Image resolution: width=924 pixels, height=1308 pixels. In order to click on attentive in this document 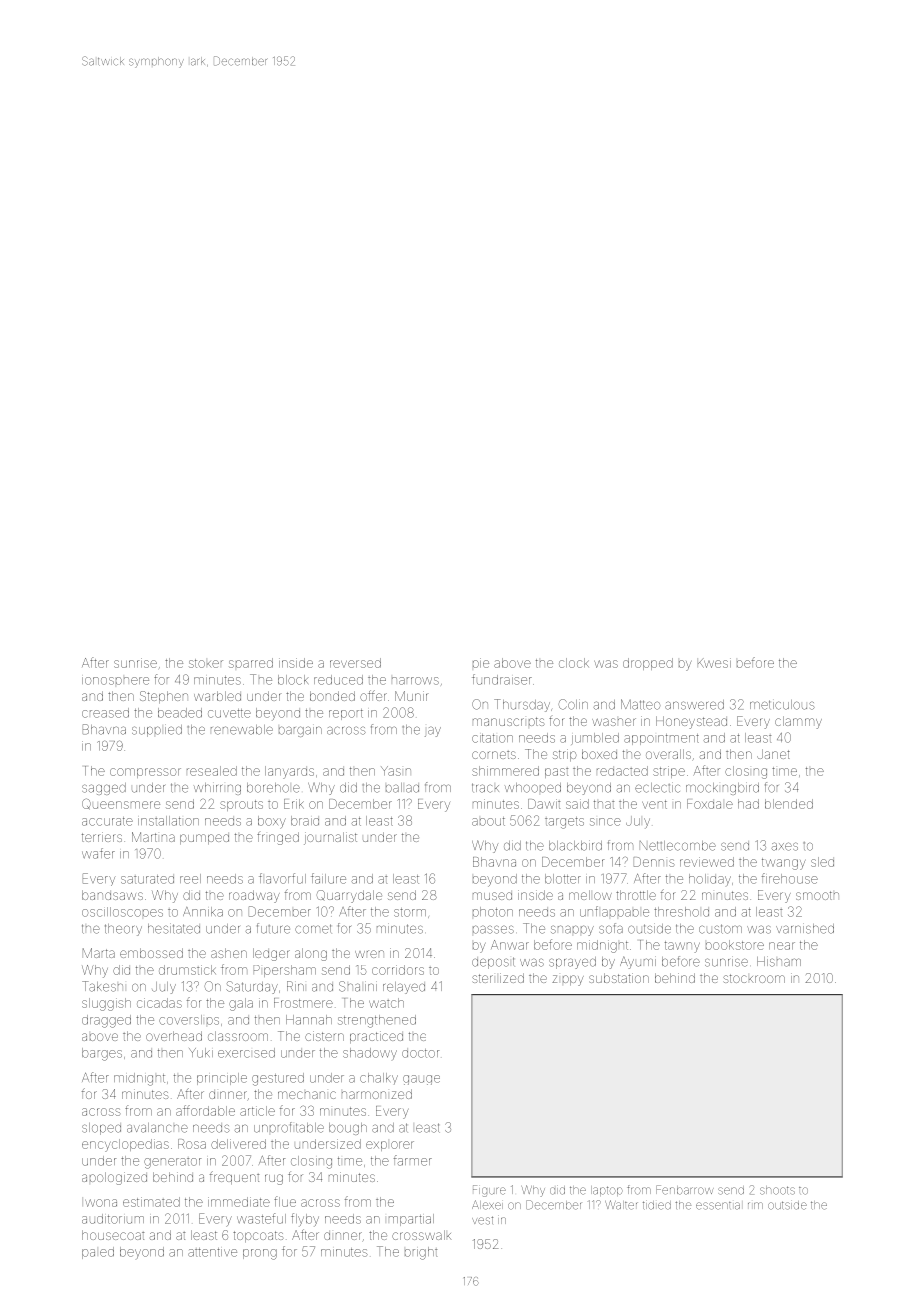, I will do `click(212, 1252)`.
